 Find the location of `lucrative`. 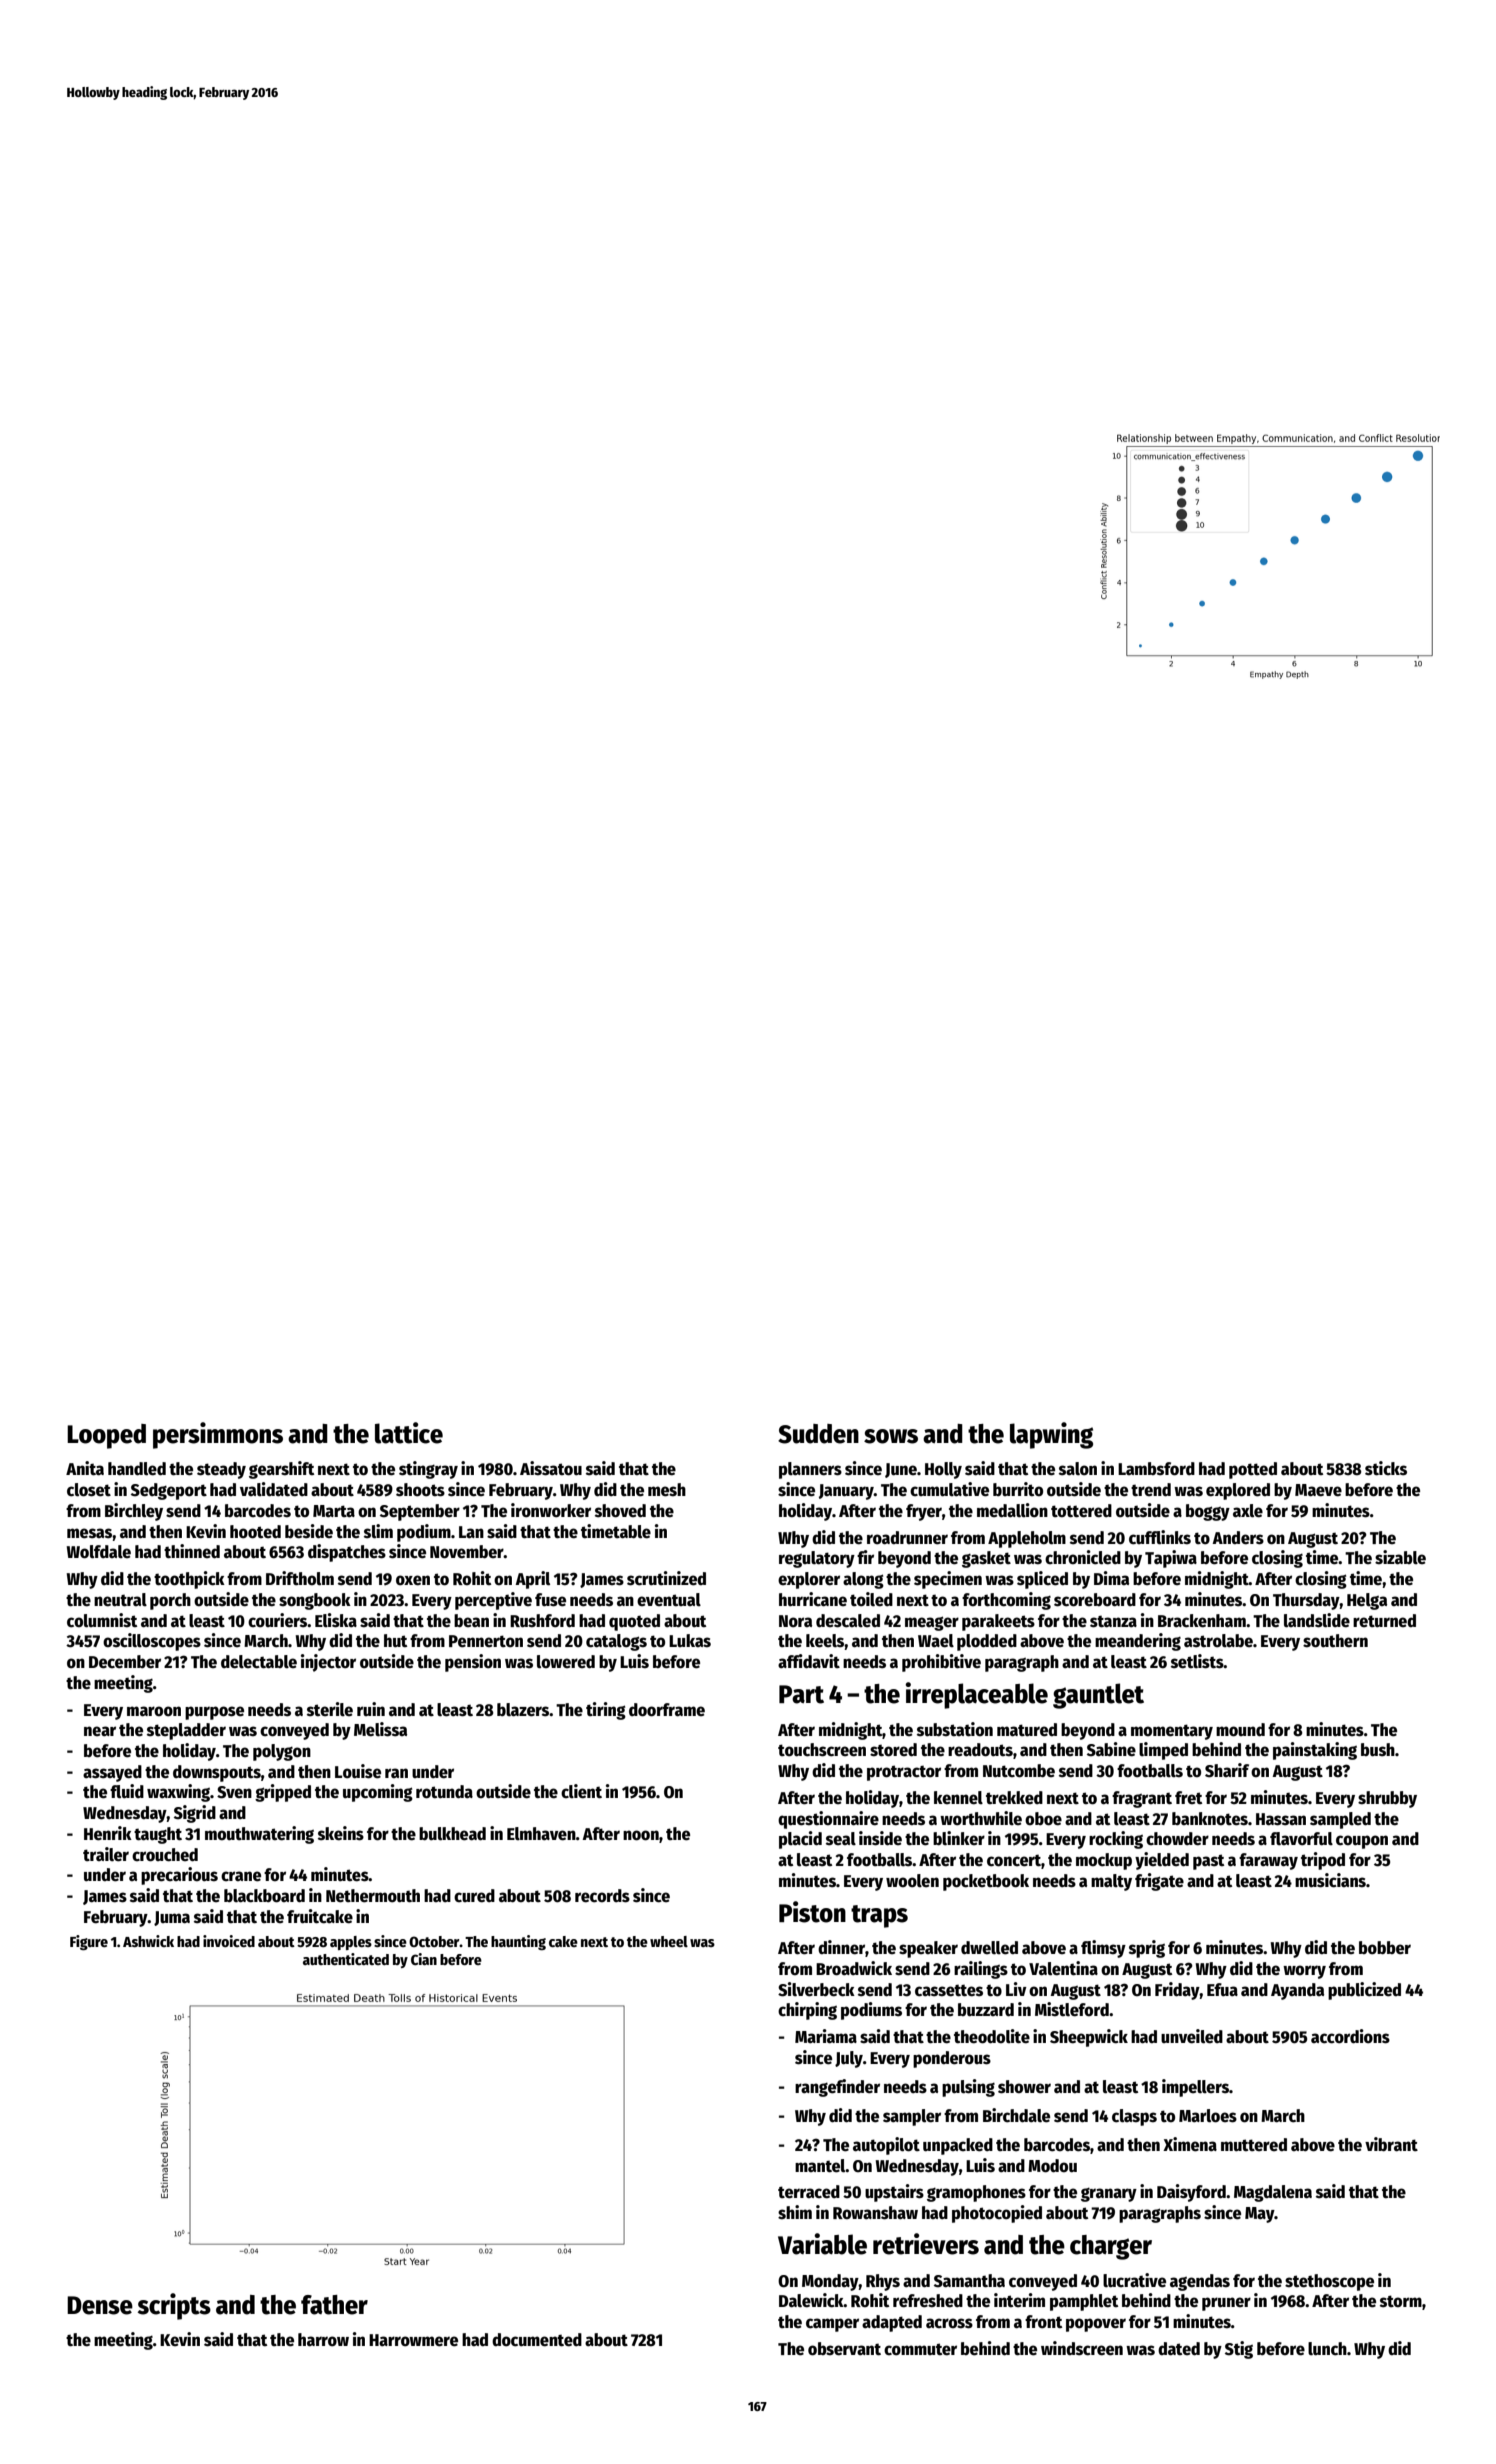

lucrative is located at coordinates (1134, 2280).
